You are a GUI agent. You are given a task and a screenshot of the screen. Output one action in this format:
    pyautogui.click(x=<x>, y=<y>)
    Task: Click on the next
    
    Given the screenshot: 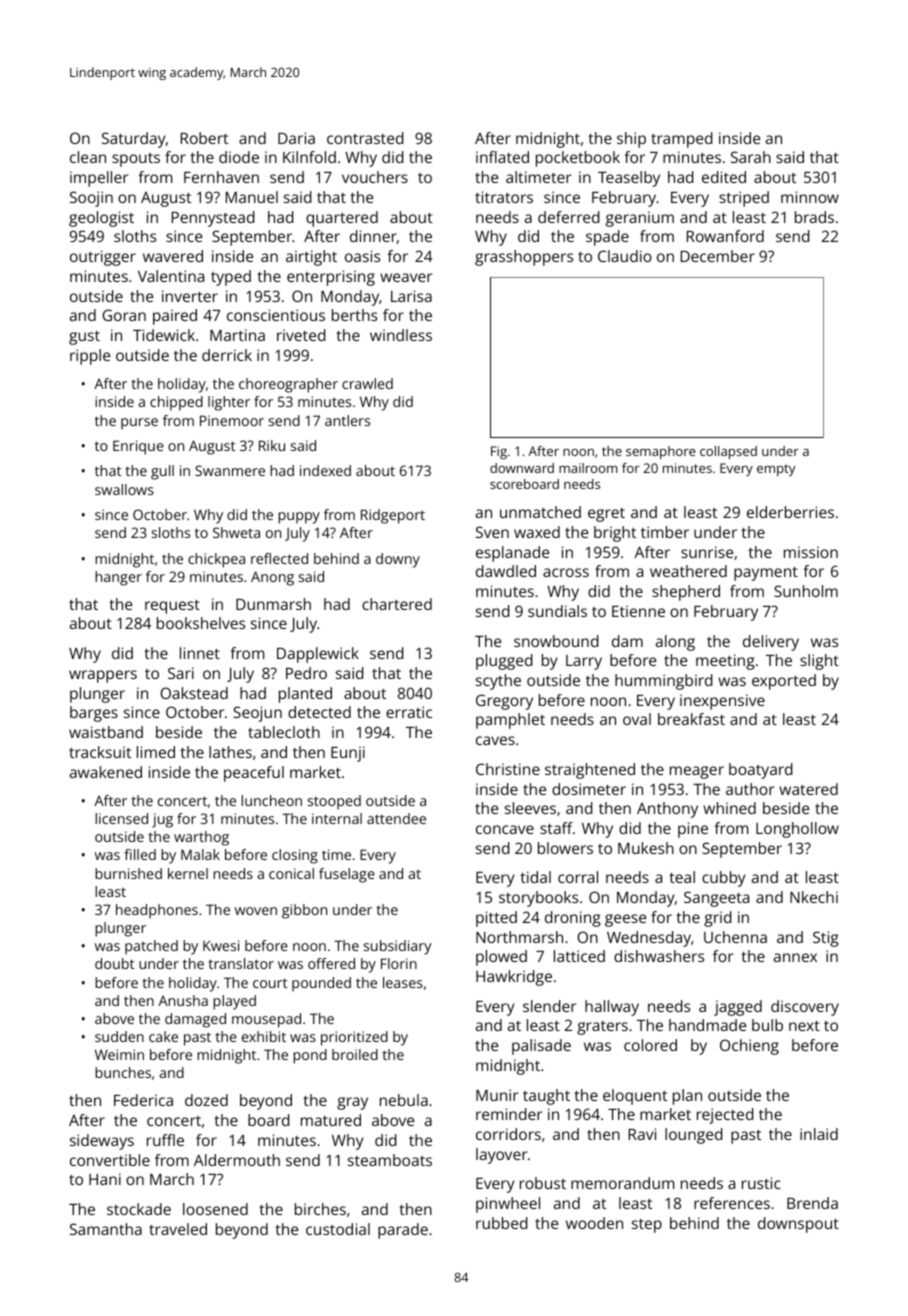 What is the action you would take?
    pyautogui.click(x=804, y=1025)
